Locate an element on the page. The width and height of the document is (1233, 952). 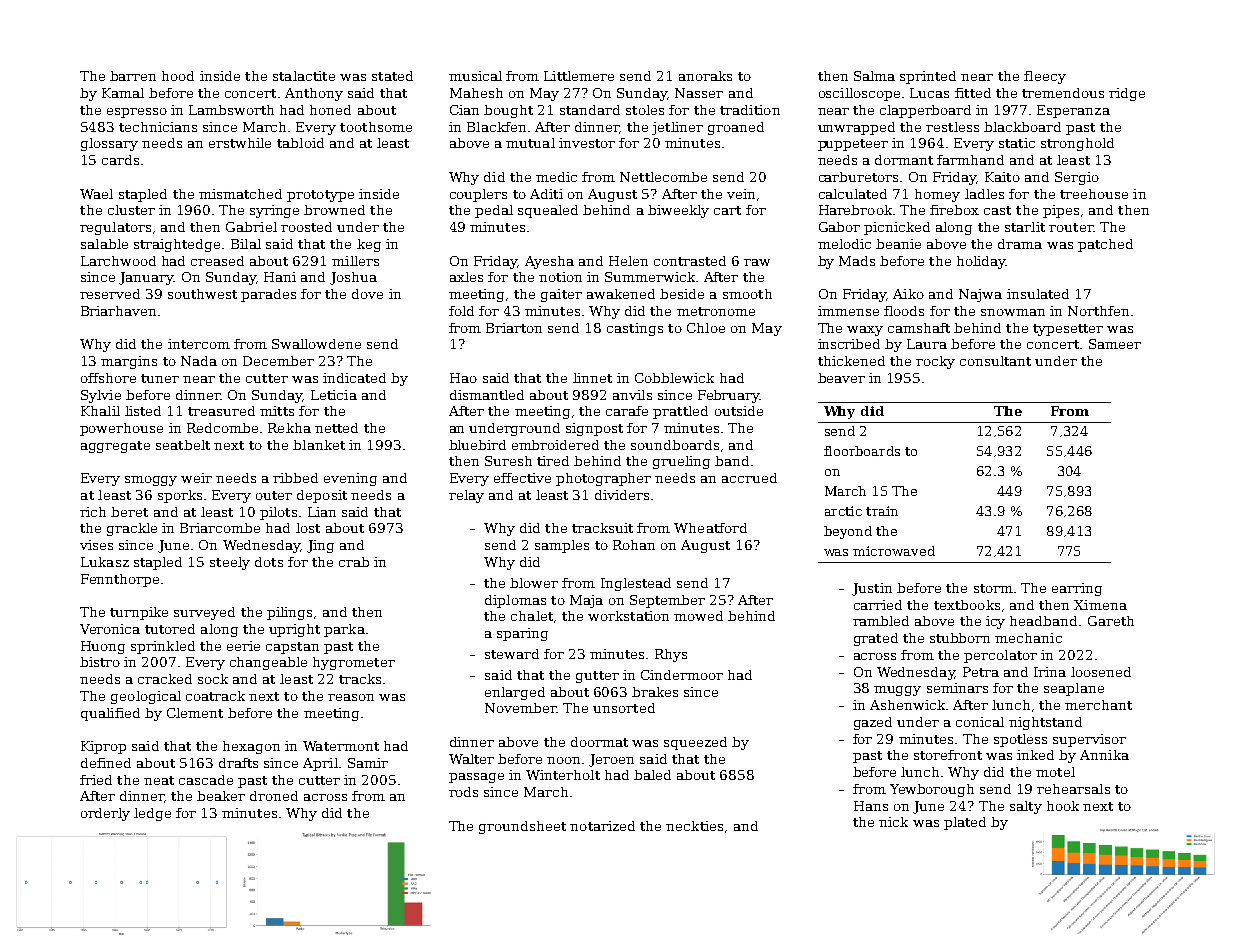
beaver is located at coordinates (841, 378).
